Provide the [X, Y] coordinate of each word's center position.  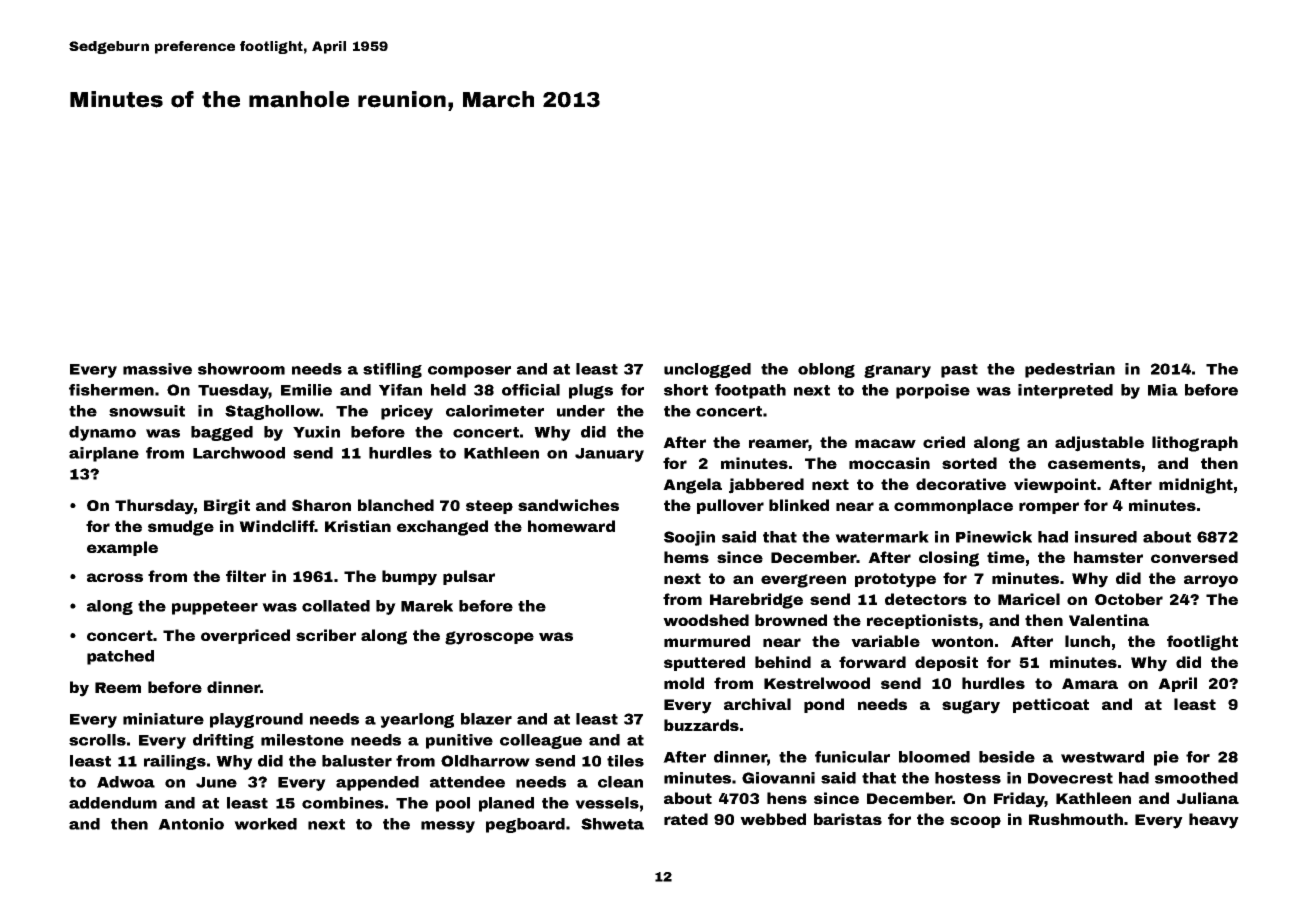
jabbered [766, 486]
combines [343, 803]
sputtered [704, 663]
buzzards [701, 725]
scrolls [97, 740]
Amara [1090, 683]
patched [120, 657]
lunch [1087, 641]
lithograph [1195, 444]
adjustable [1099, 444]
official [531, 390]
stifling [392, 370]
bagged [222, 433]
